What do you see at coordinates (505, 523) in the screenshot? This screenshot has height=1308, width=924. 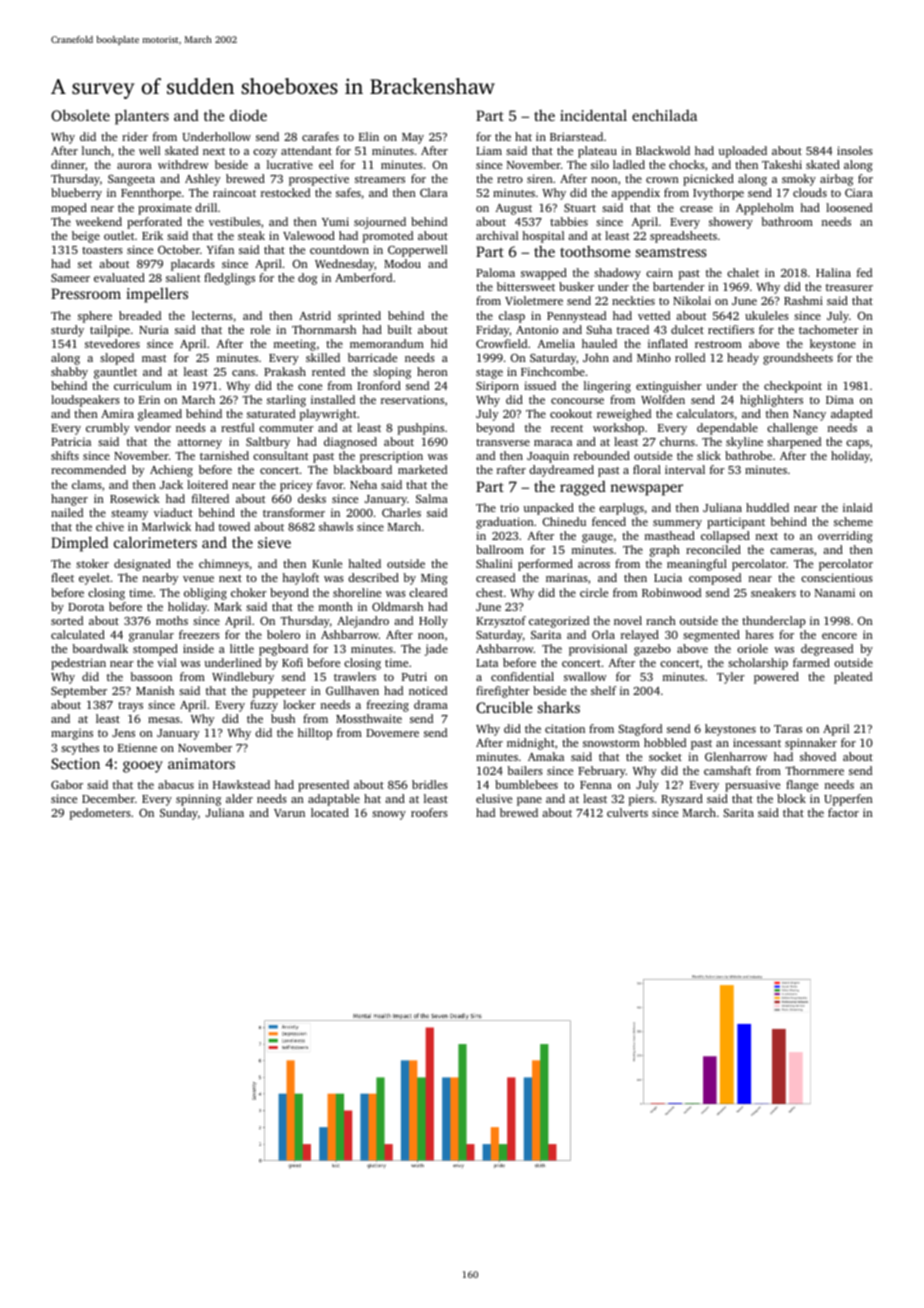 I see `graduation` at bounding box center [505, 523].
